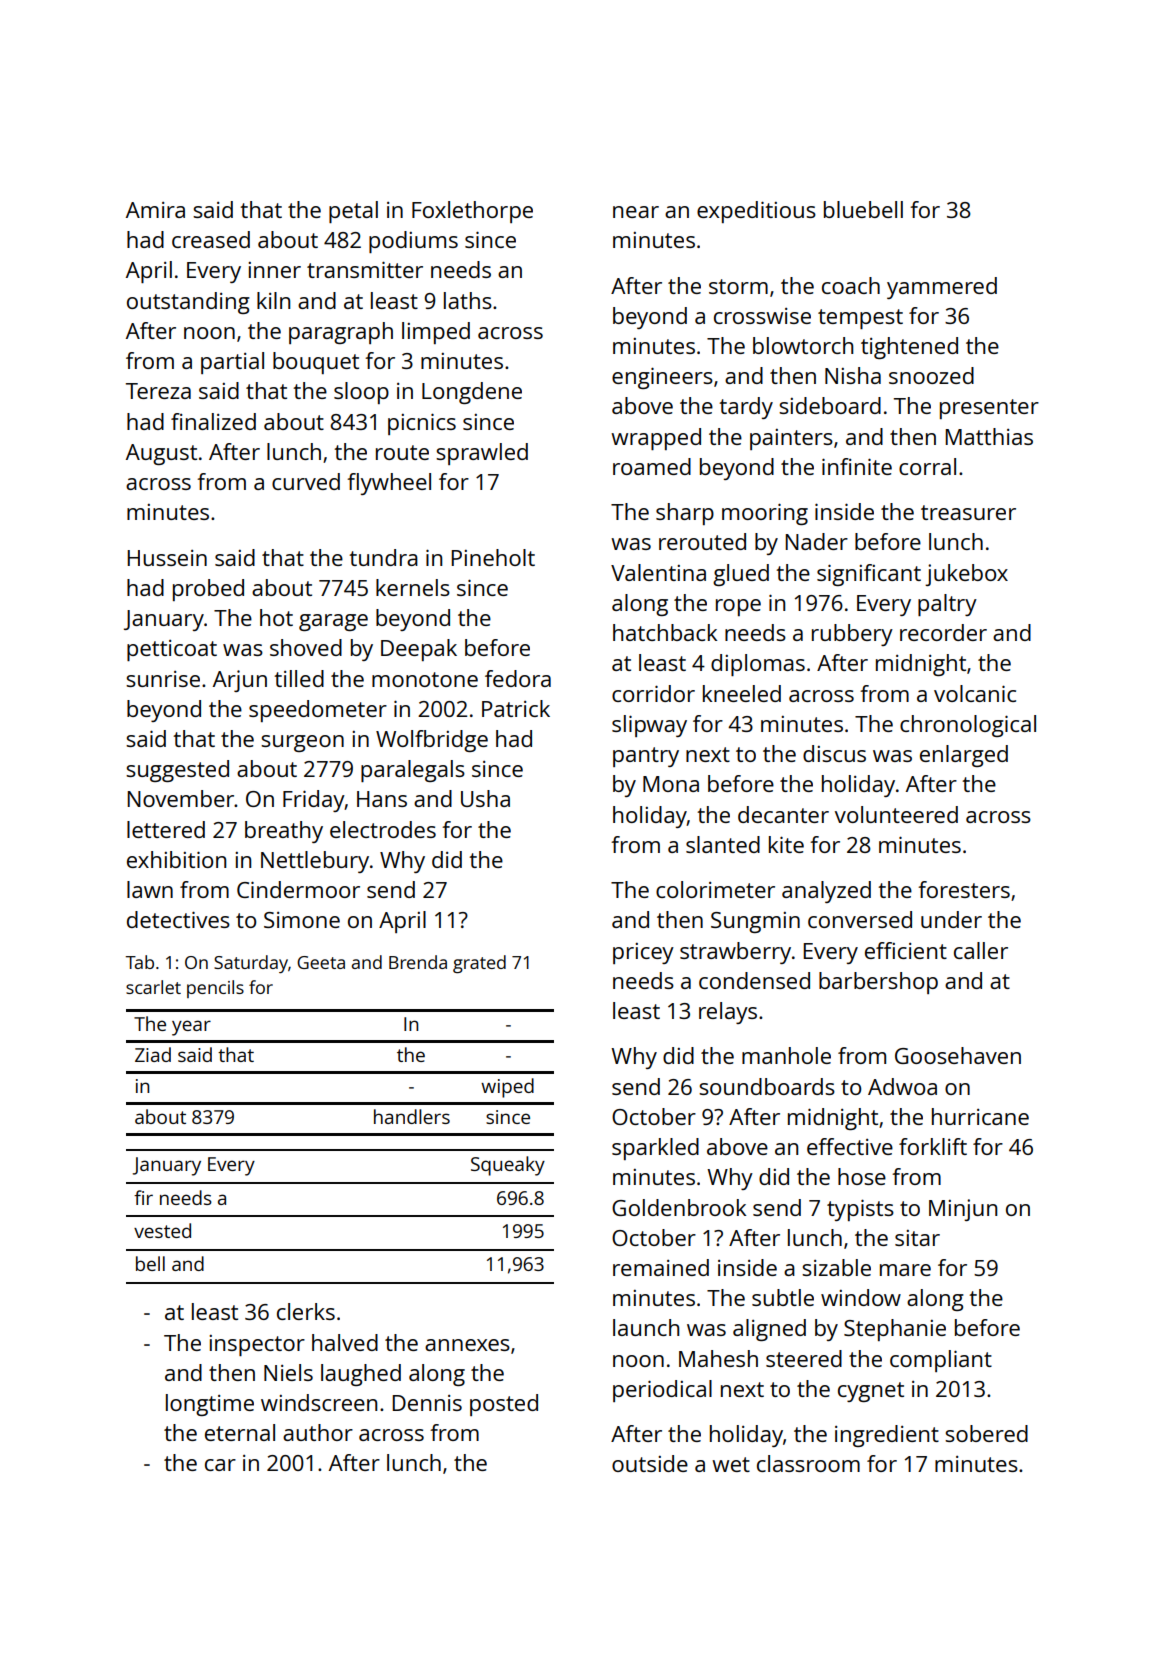 Image resolution: width=1165 pixels, height=1654 pixels. What do you see at coordinates (963, 1210) in the document?
I see `Minjun` at bounding box center [963, 1210].
